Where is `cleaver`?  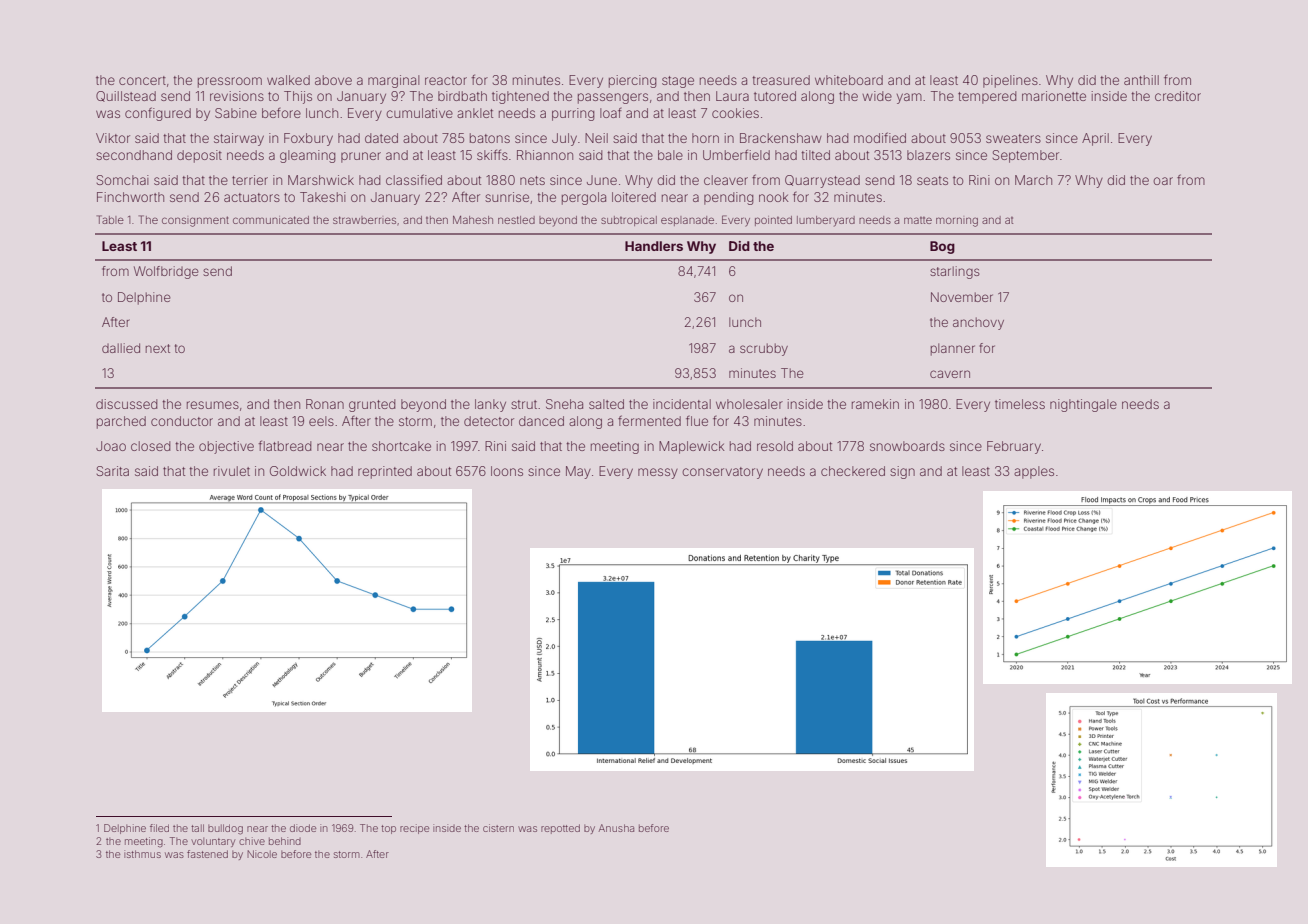
cleaver is located at coordinates (726, 180).
